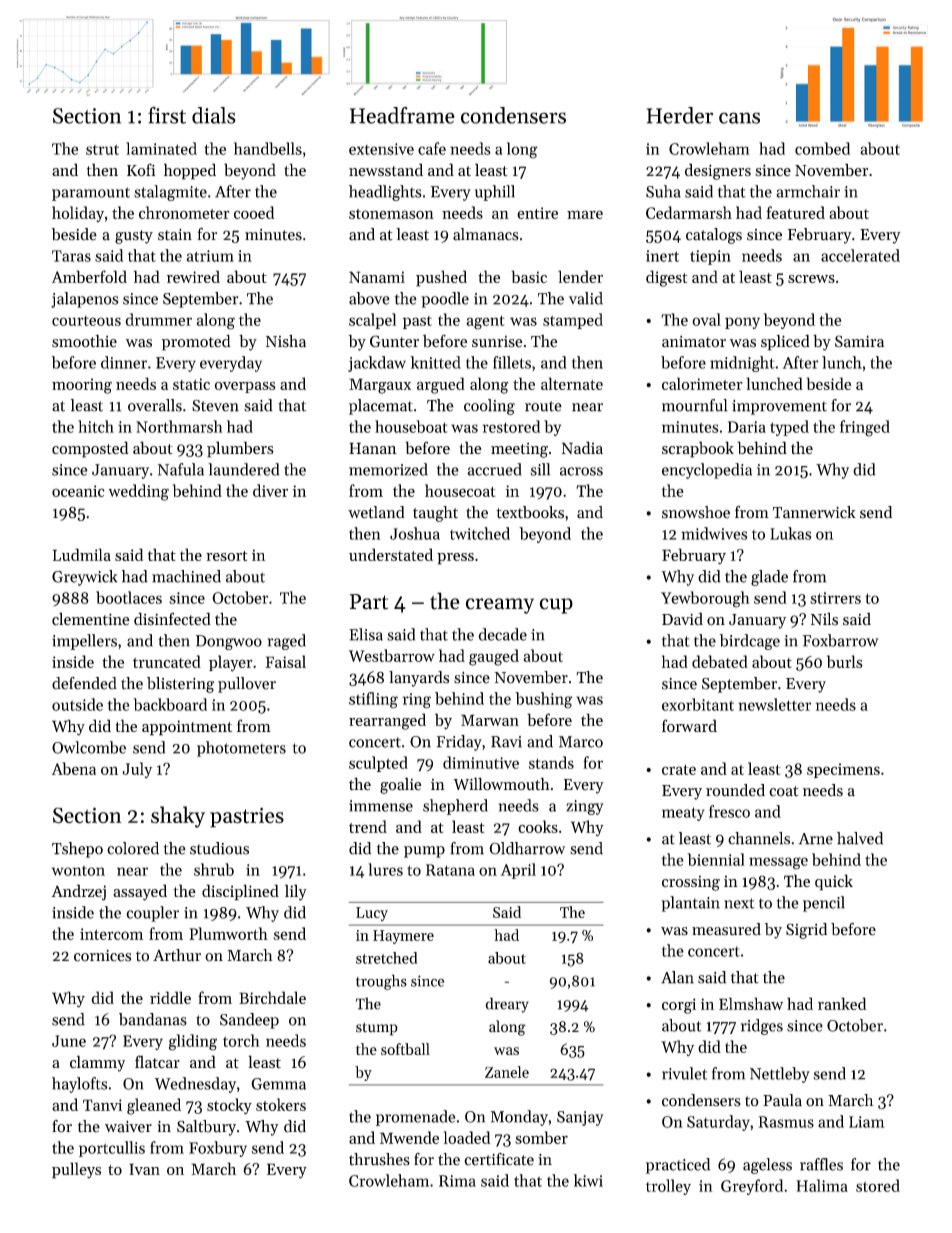  What do you see at coordinates (228, 933) in the page?
I see `Plumworth` at bounding box center [228, 933].
